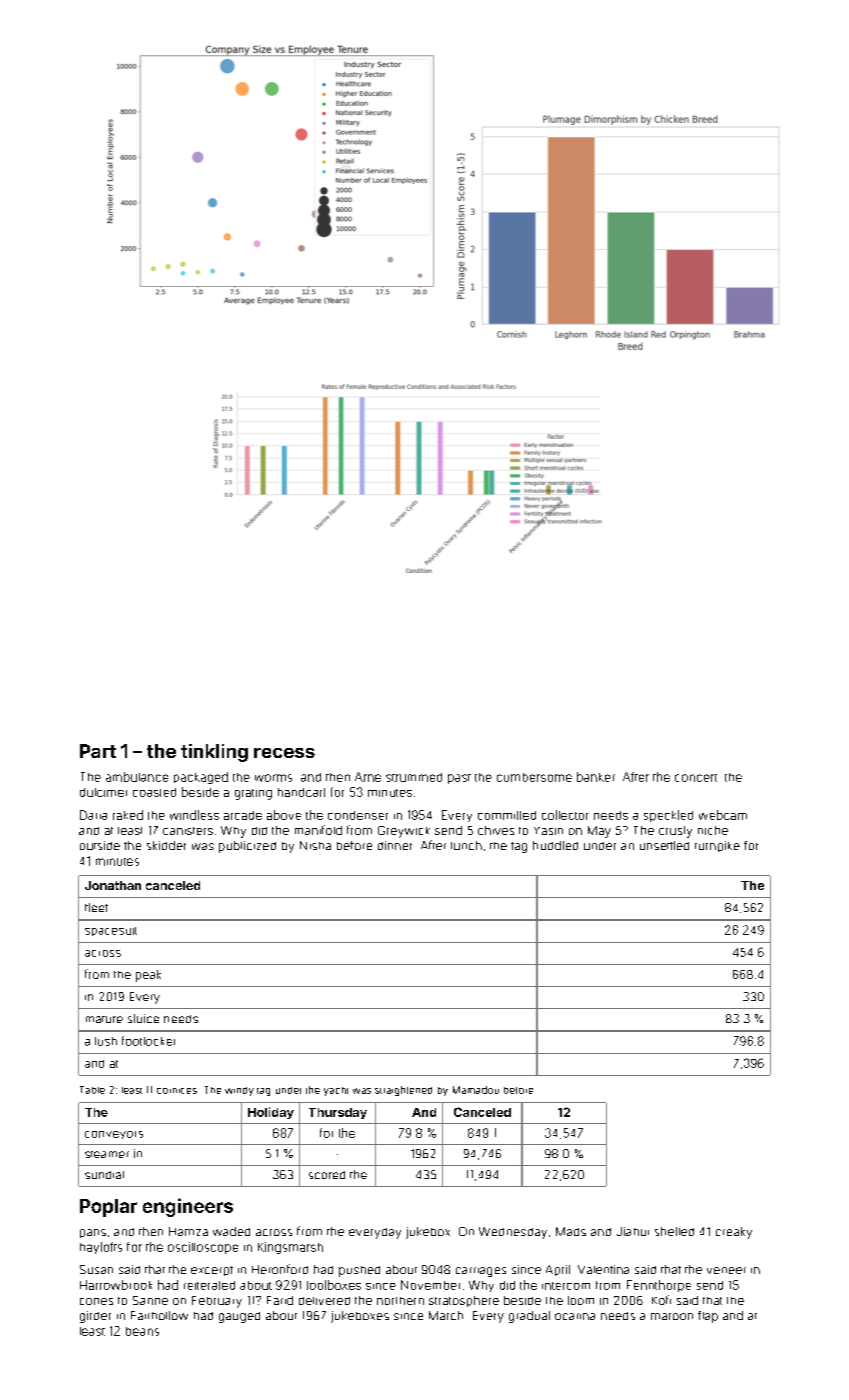 This page has width=849, height=1400. What do you see at coordinates (214, 753) in the page?
I see `tinkling` at bounding box center [214, 753].
